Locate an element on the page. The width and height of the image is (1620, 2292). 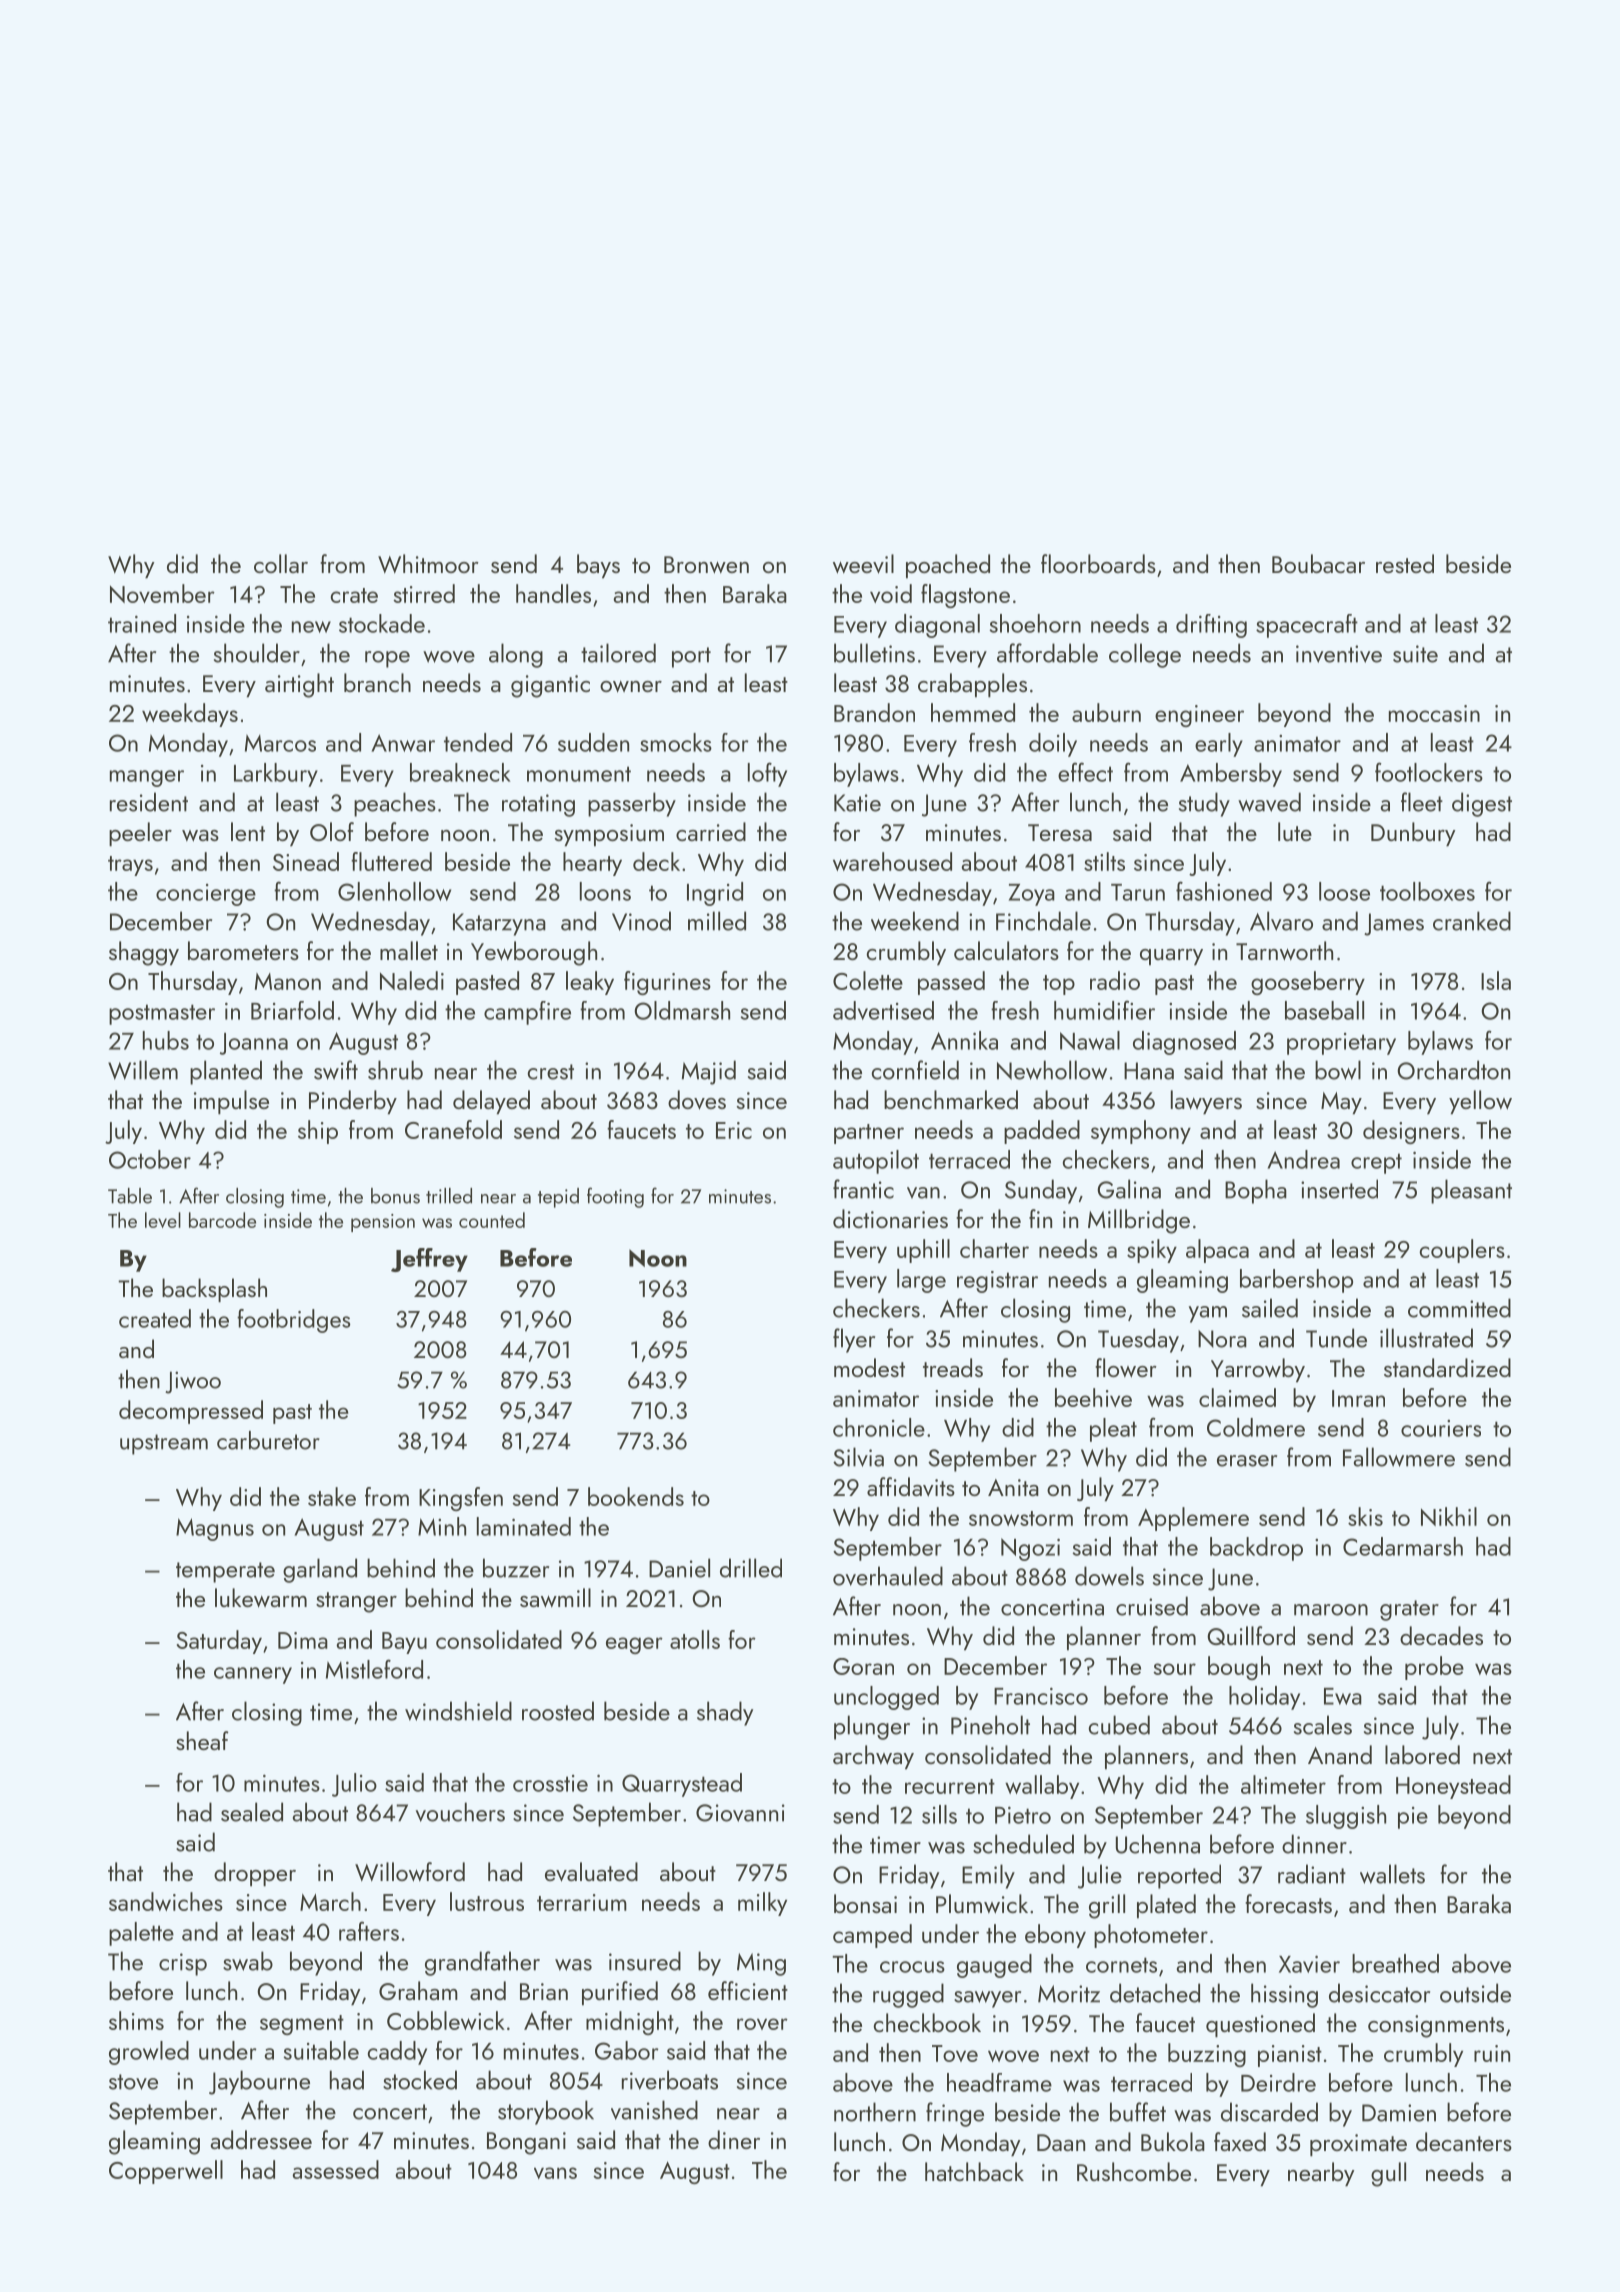
Isla is located at coordinates (1496, 980).
